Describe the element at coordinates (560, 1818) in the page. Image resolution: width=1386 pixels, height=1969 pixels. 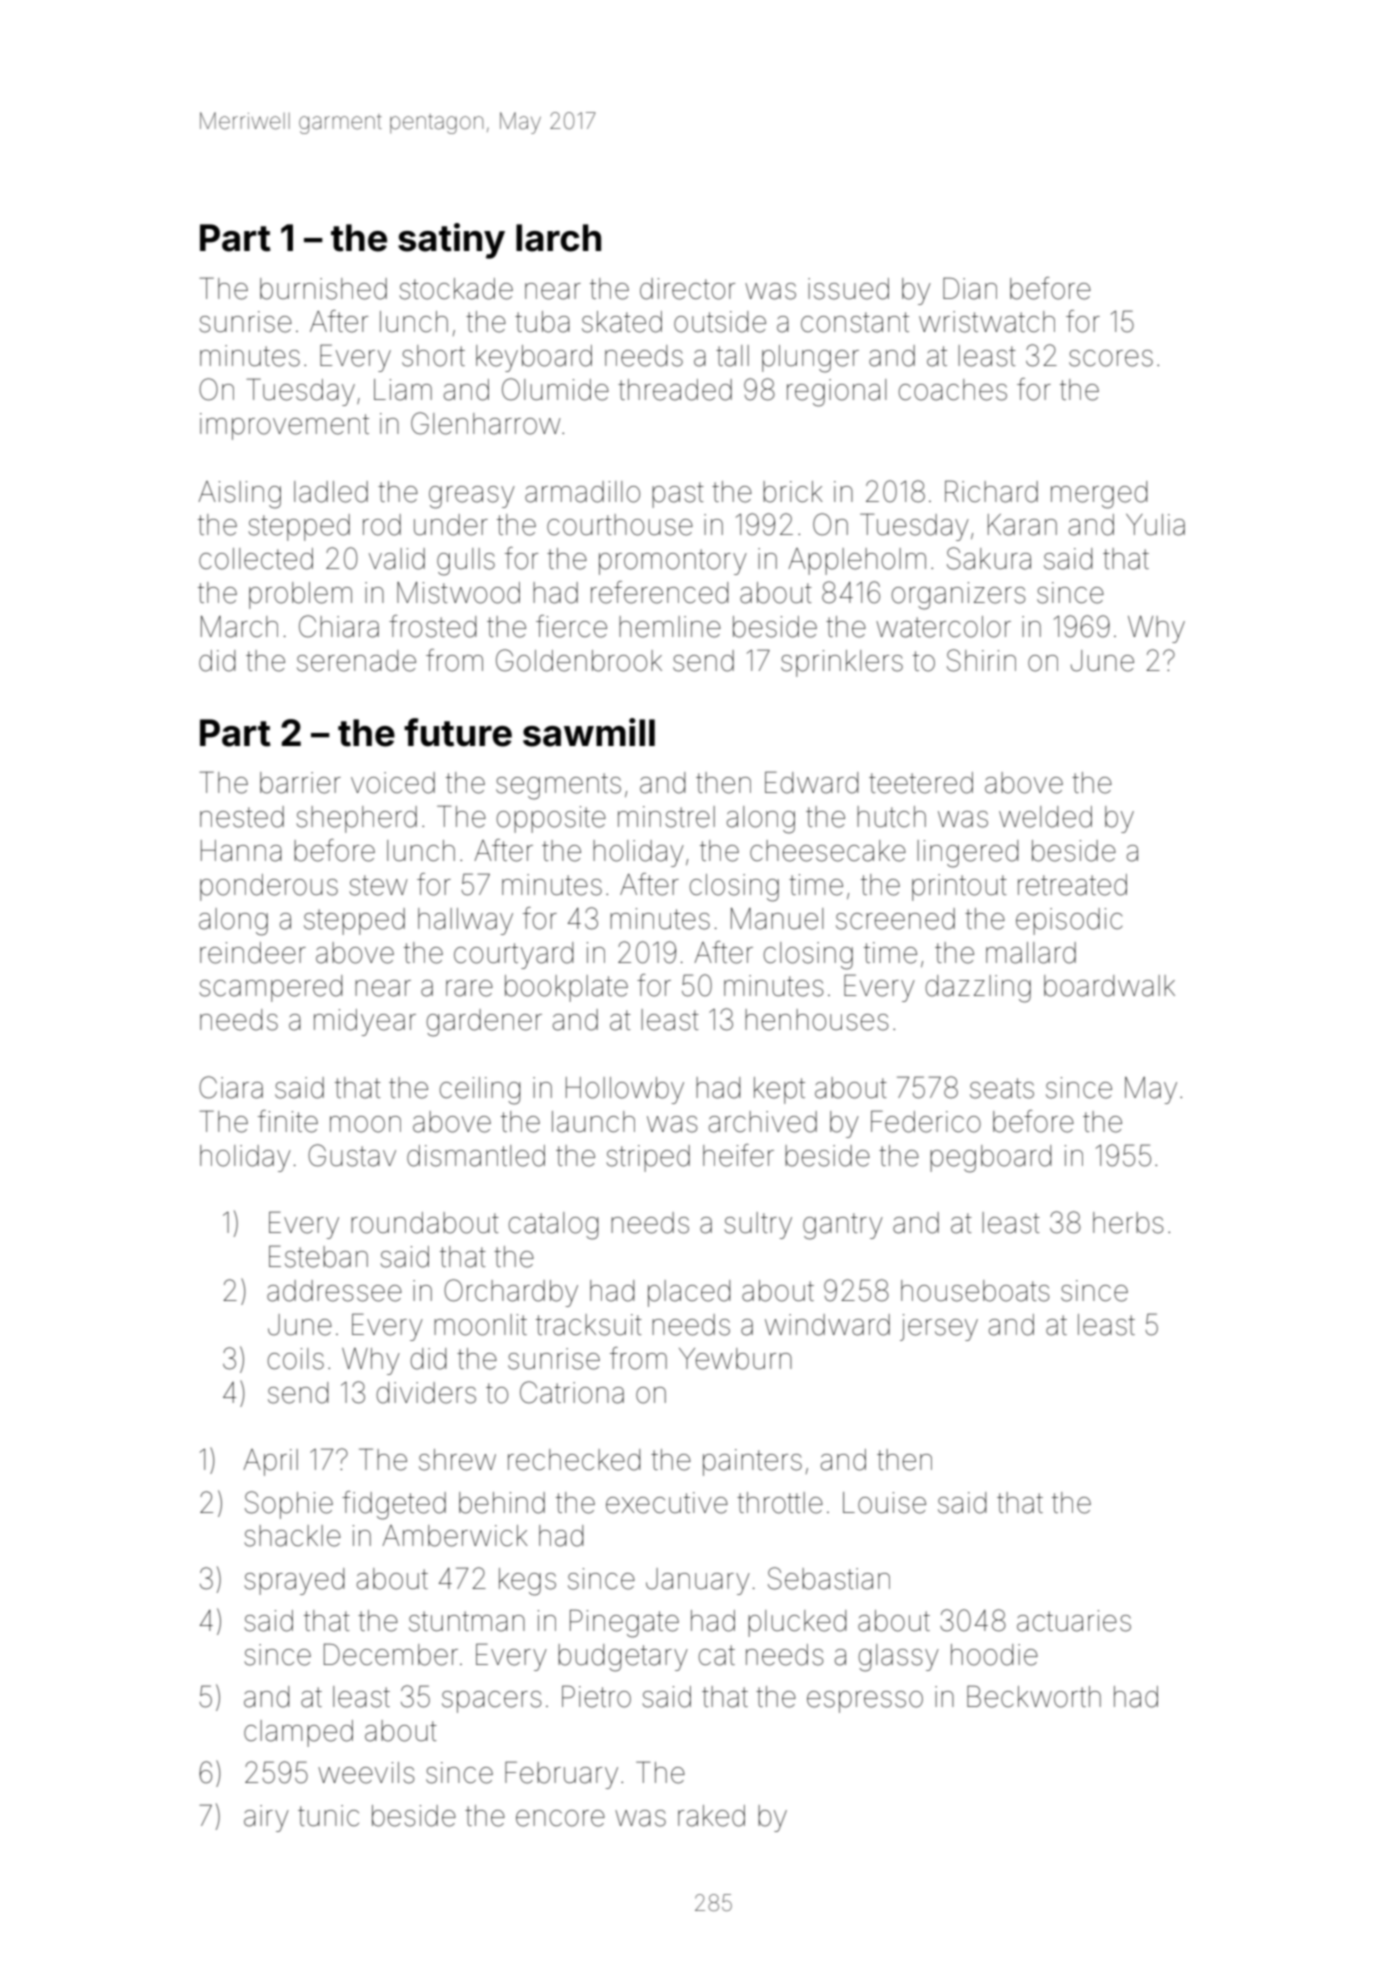
I see `encore` at that location.
